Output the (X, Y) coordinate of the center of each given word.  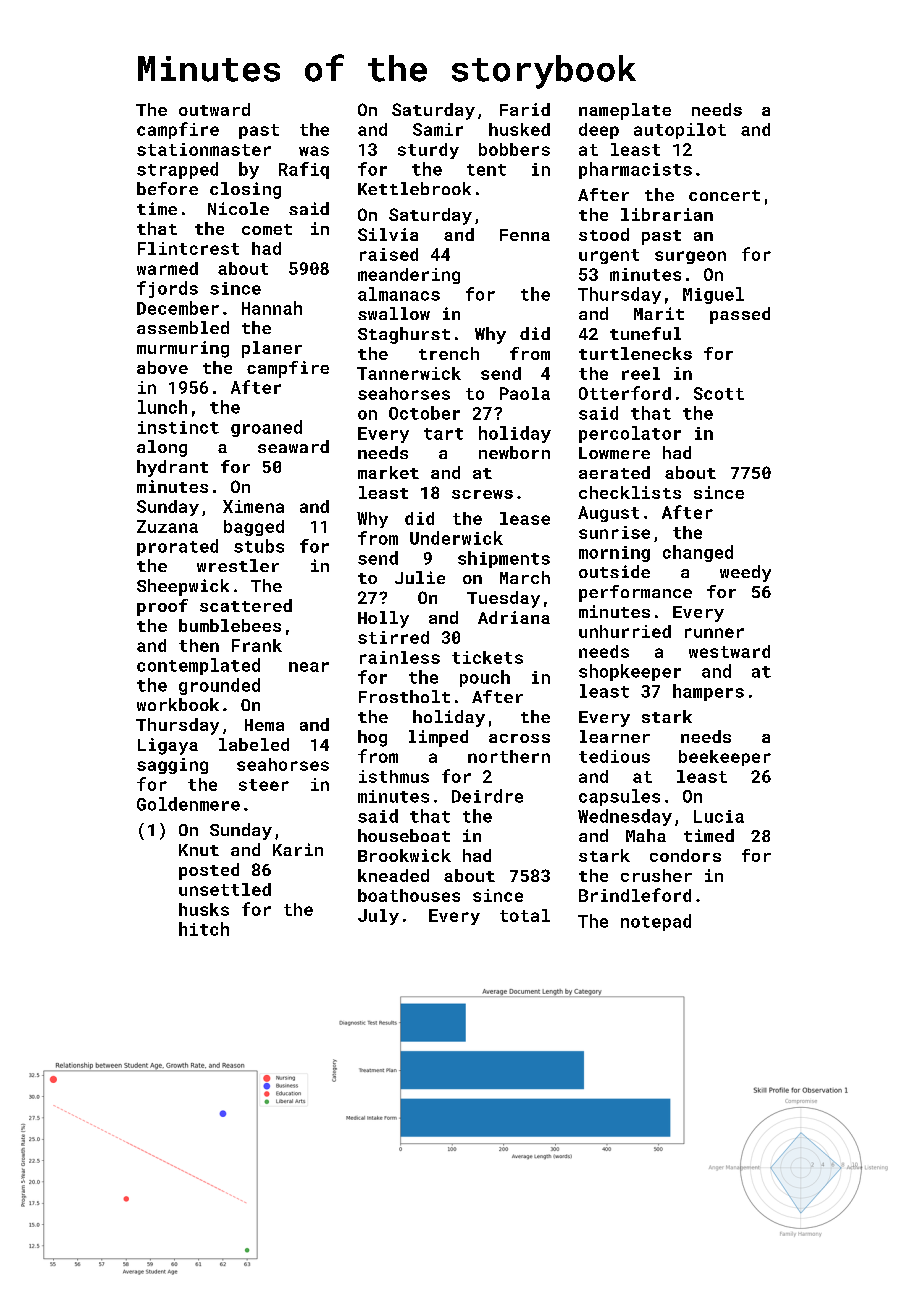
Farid (525, 109)
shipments (504, 559)
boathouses (409, 895)
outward (214, 109)
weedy (745, 573)
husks (204, 909)
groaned (266, 428)
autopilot (680, 131)
